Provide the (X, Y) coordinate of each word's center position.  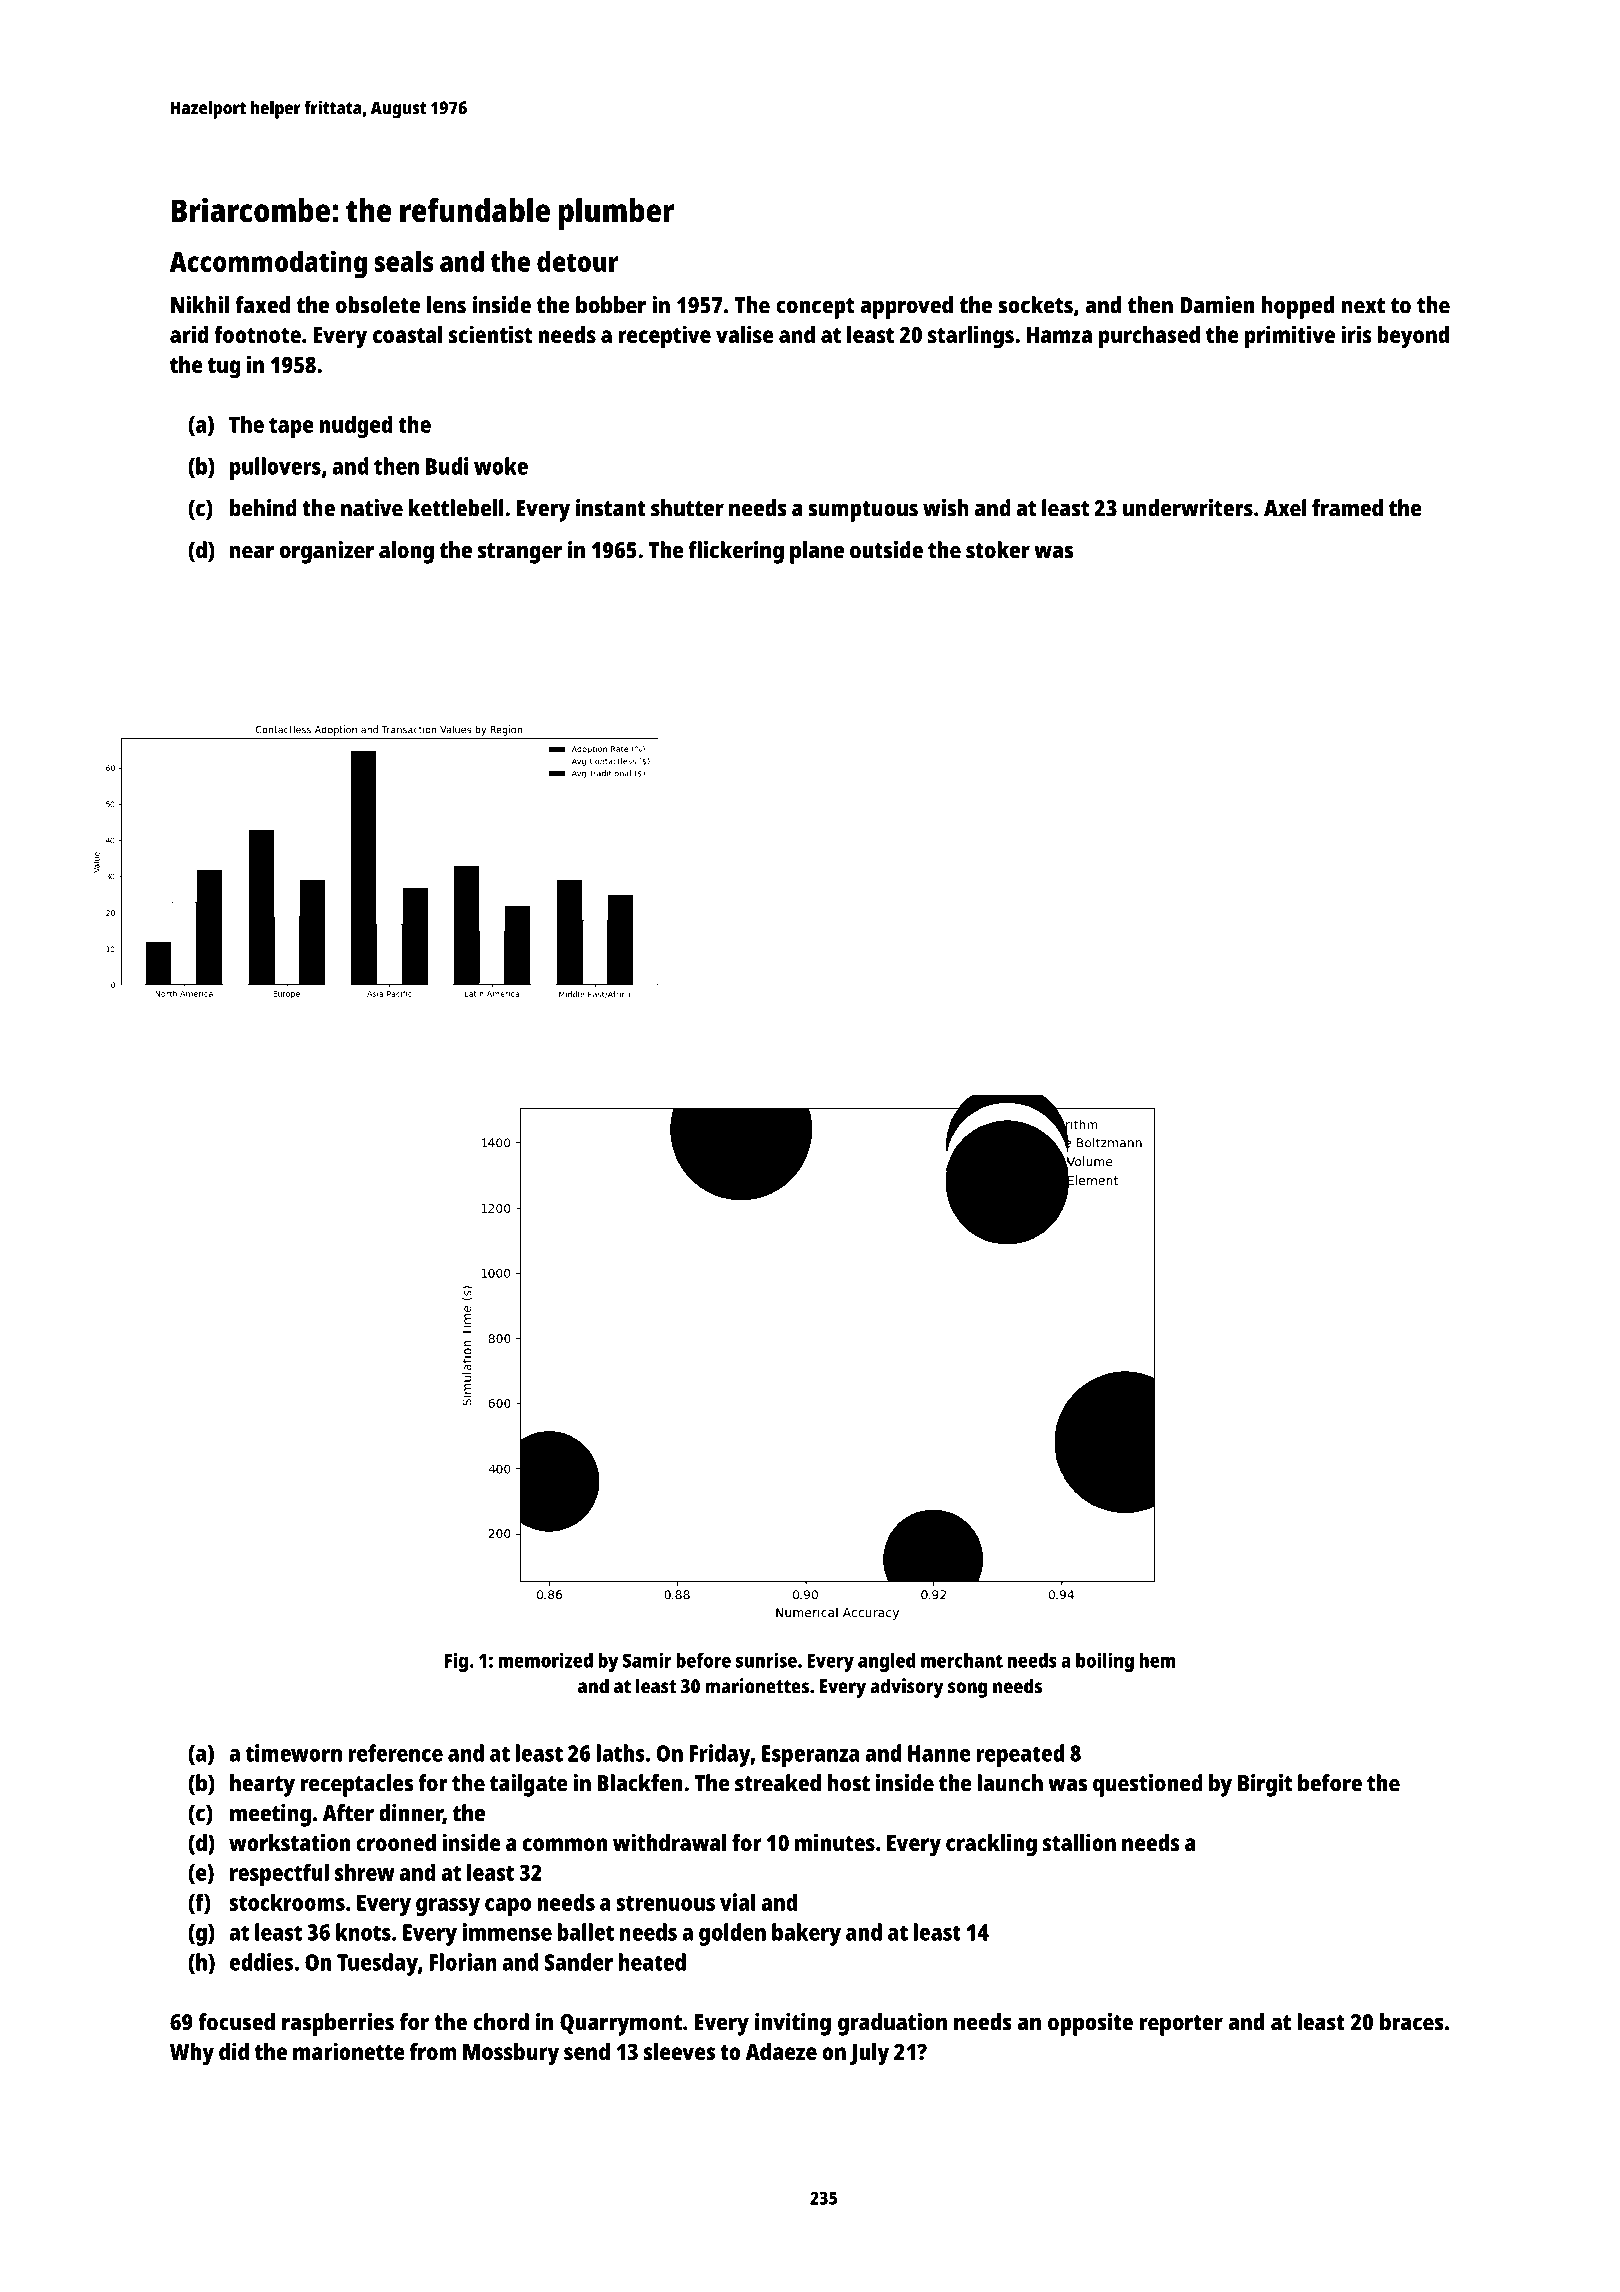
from (433, 2051)
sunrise (766, 1660)
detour (577, 261)
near (252, 552)
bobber (611, 305)
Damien (1217, 305)
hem (1157, 1660)
